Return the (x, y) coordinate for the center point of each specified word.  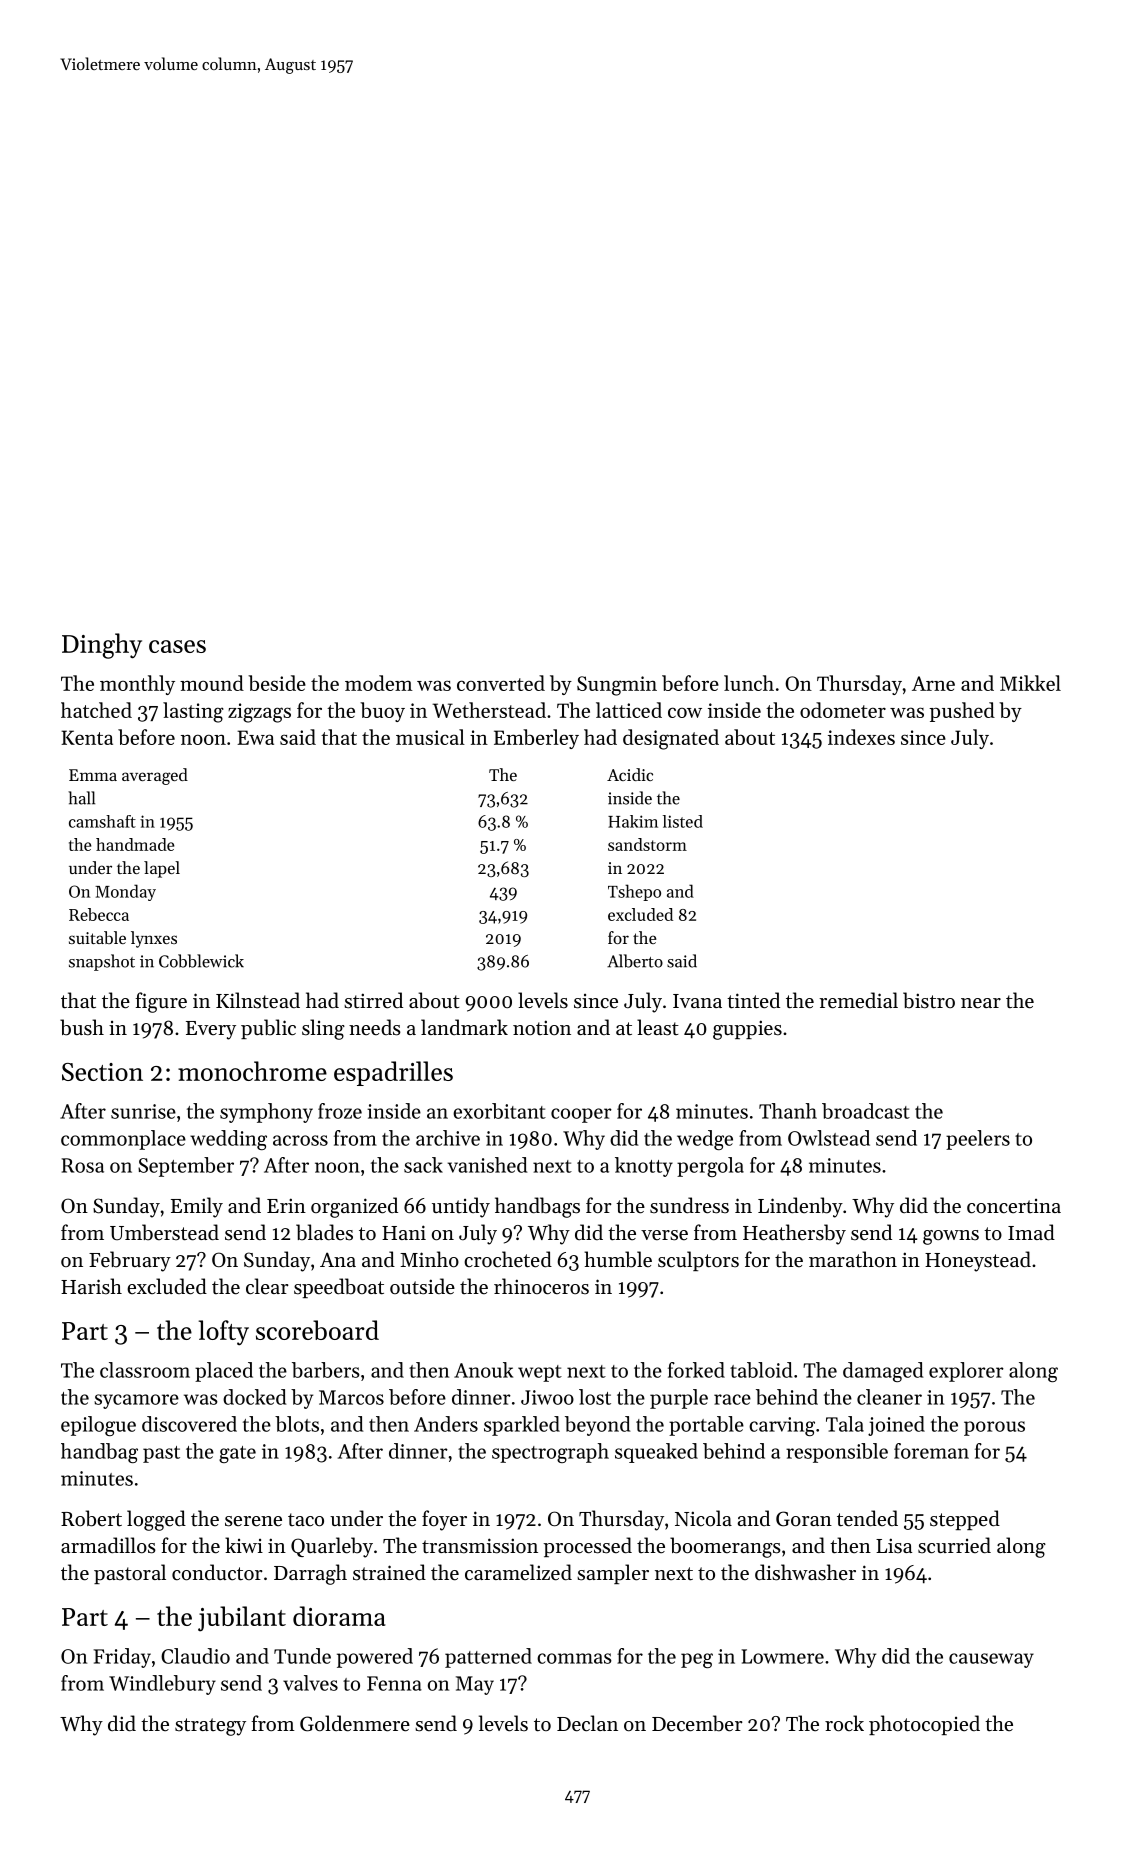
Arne (933, 683)
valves (310, 1683)
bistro (929, 1000)
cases (177, 646)
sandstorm (647, 844)
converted (501, 683)
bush (82, 1027)
